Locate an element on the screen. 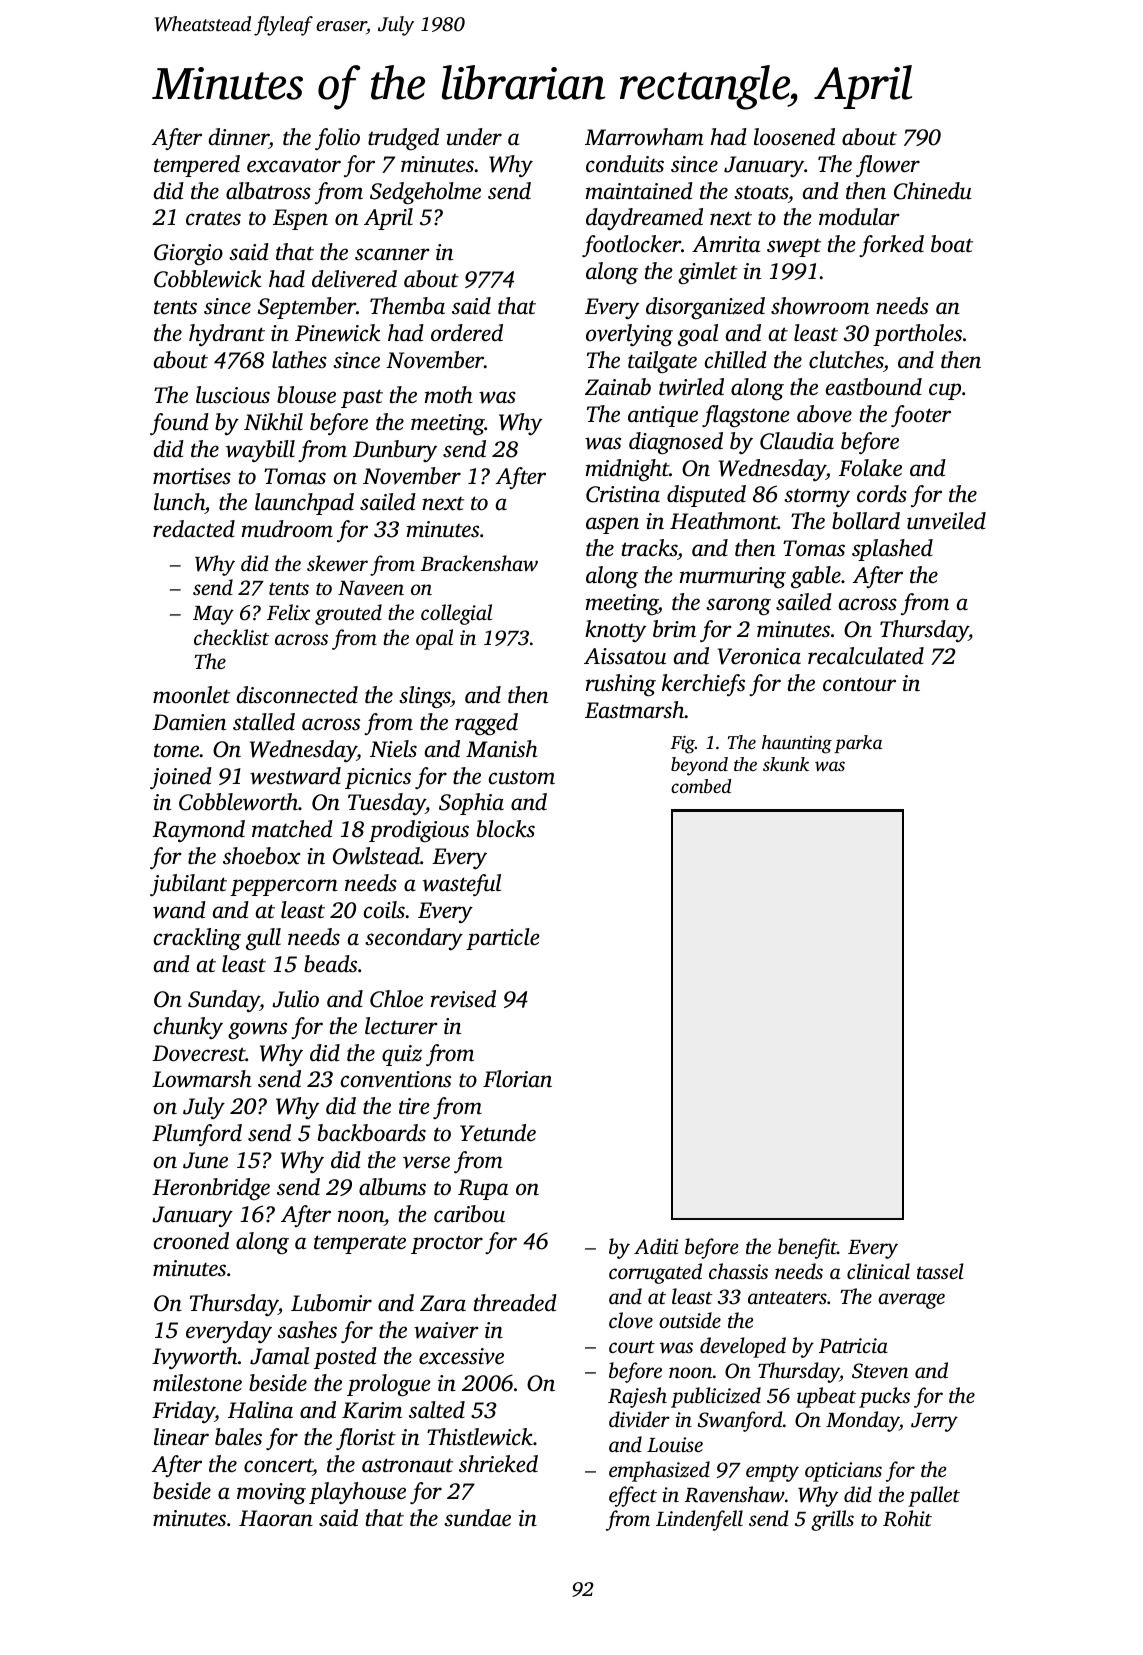  lathes is located at coordinates (299, 360).
